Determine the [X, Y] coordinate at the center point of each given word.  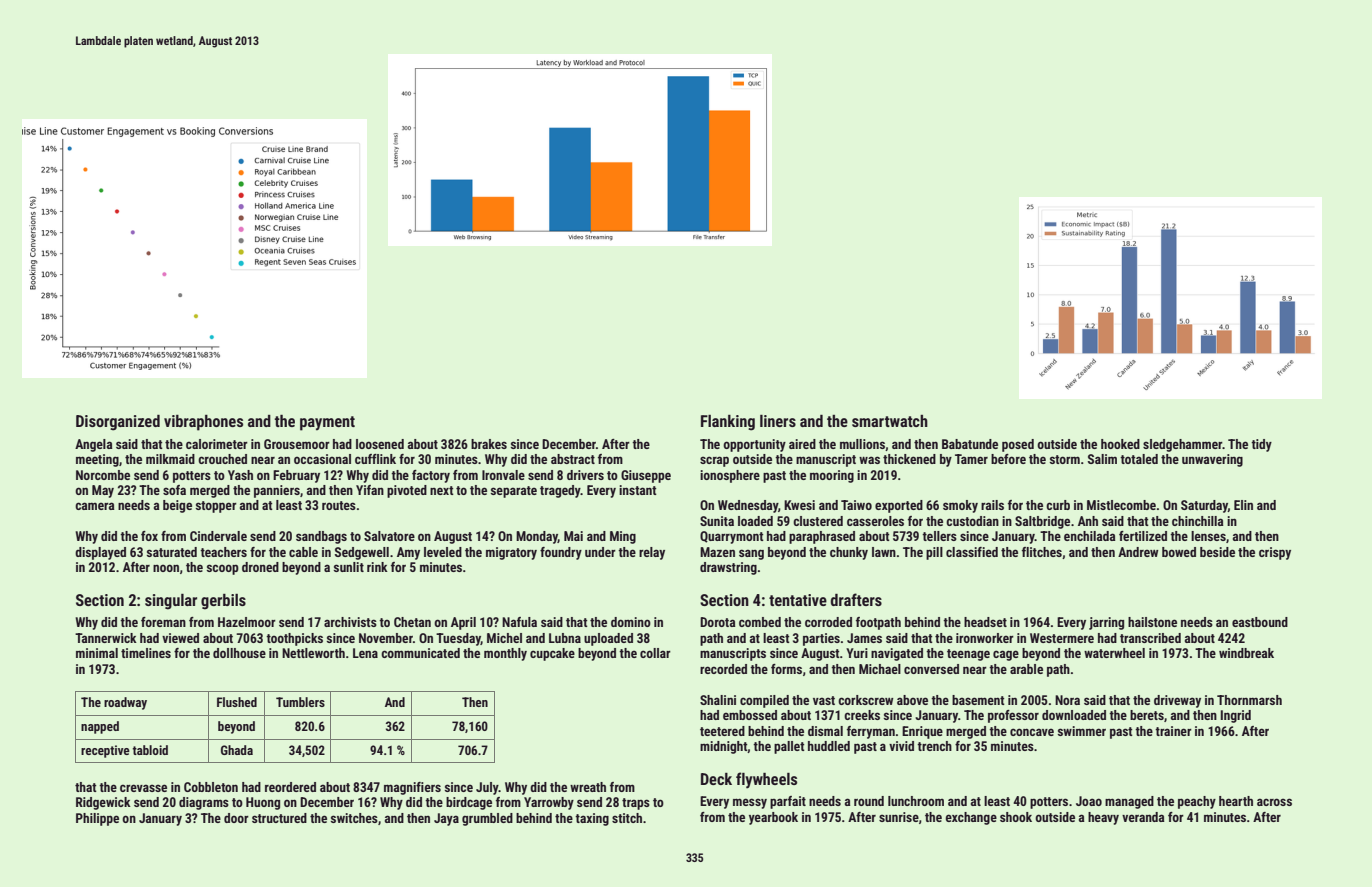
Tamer [971, 459]
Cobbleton [211, 787]
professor [1013, 716]
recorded [723, 669]
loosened [380, 444]
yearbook [773, 818]
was [869, 460]
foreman [163, 622]
